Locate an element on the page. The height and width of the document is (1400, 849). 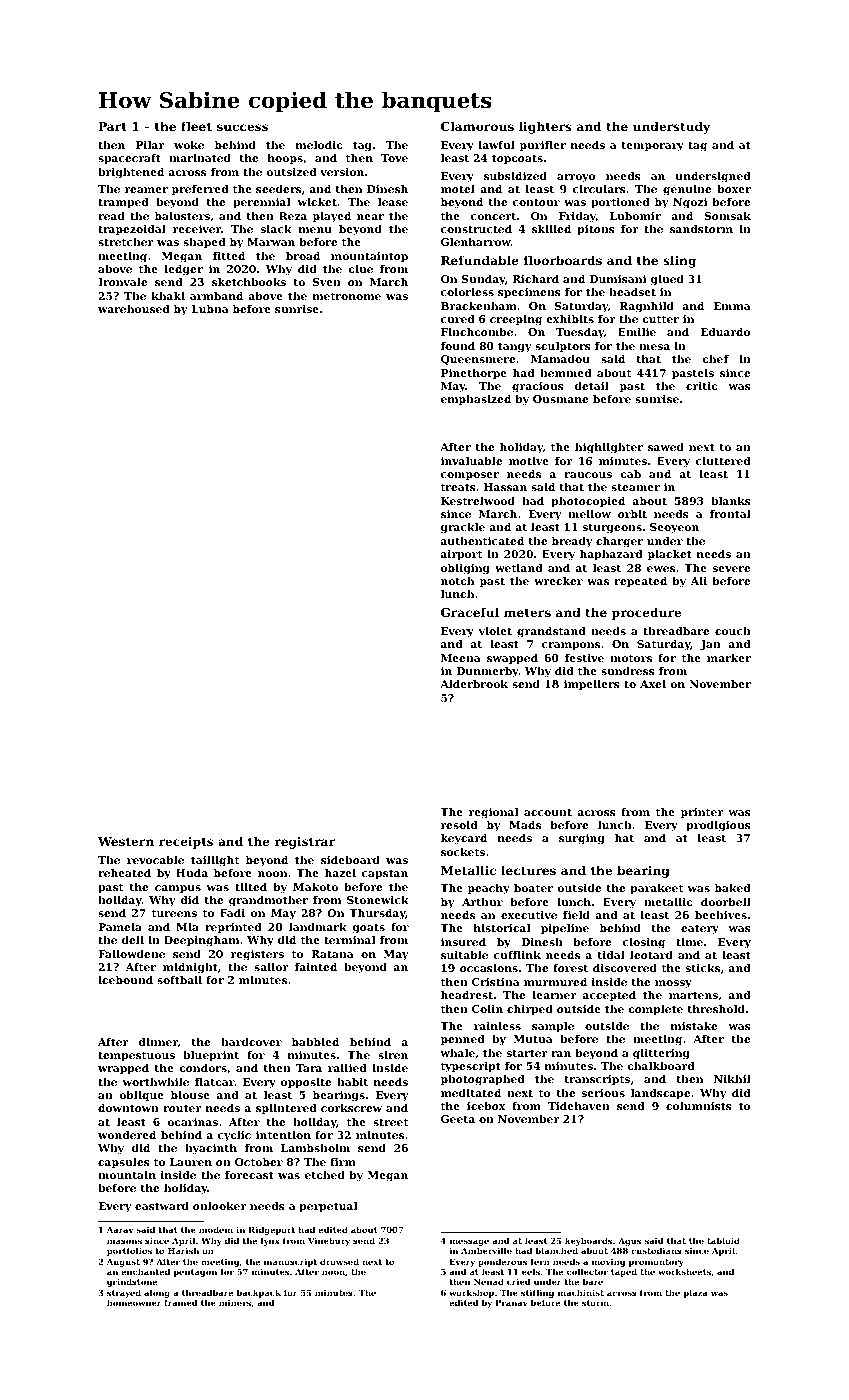
melodic is located at coordinates (318, 145).
